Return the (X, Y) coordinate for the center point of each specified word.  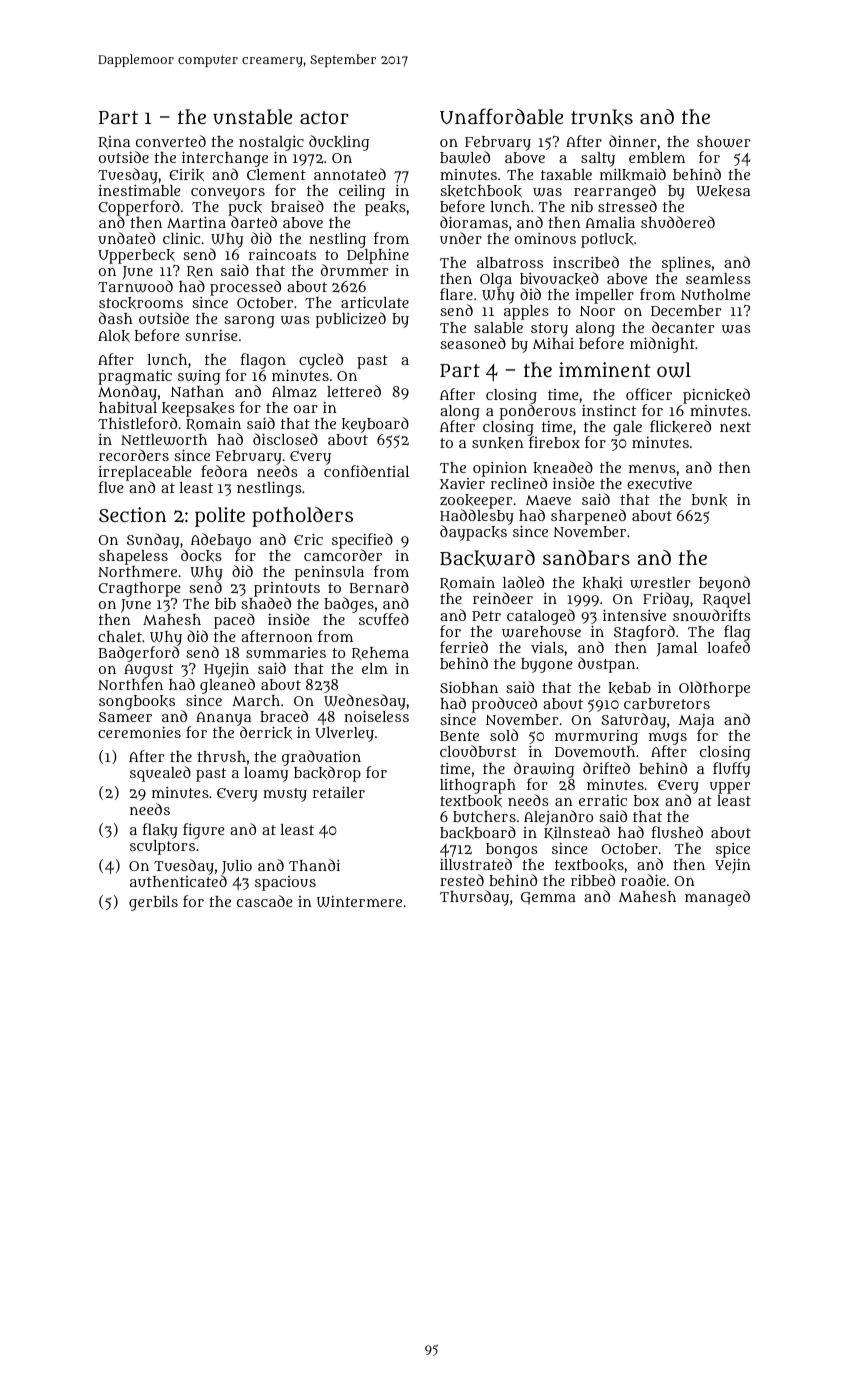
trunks (602, 117)
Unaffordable (501, 116)
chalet (120, 636)
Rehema (380, 653)
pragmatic (135, 377)
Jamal (677, 649)
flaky (160, 831)
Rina (114, 142)
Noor (597, 311)
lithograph (478, 786)
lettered (354, 391)
